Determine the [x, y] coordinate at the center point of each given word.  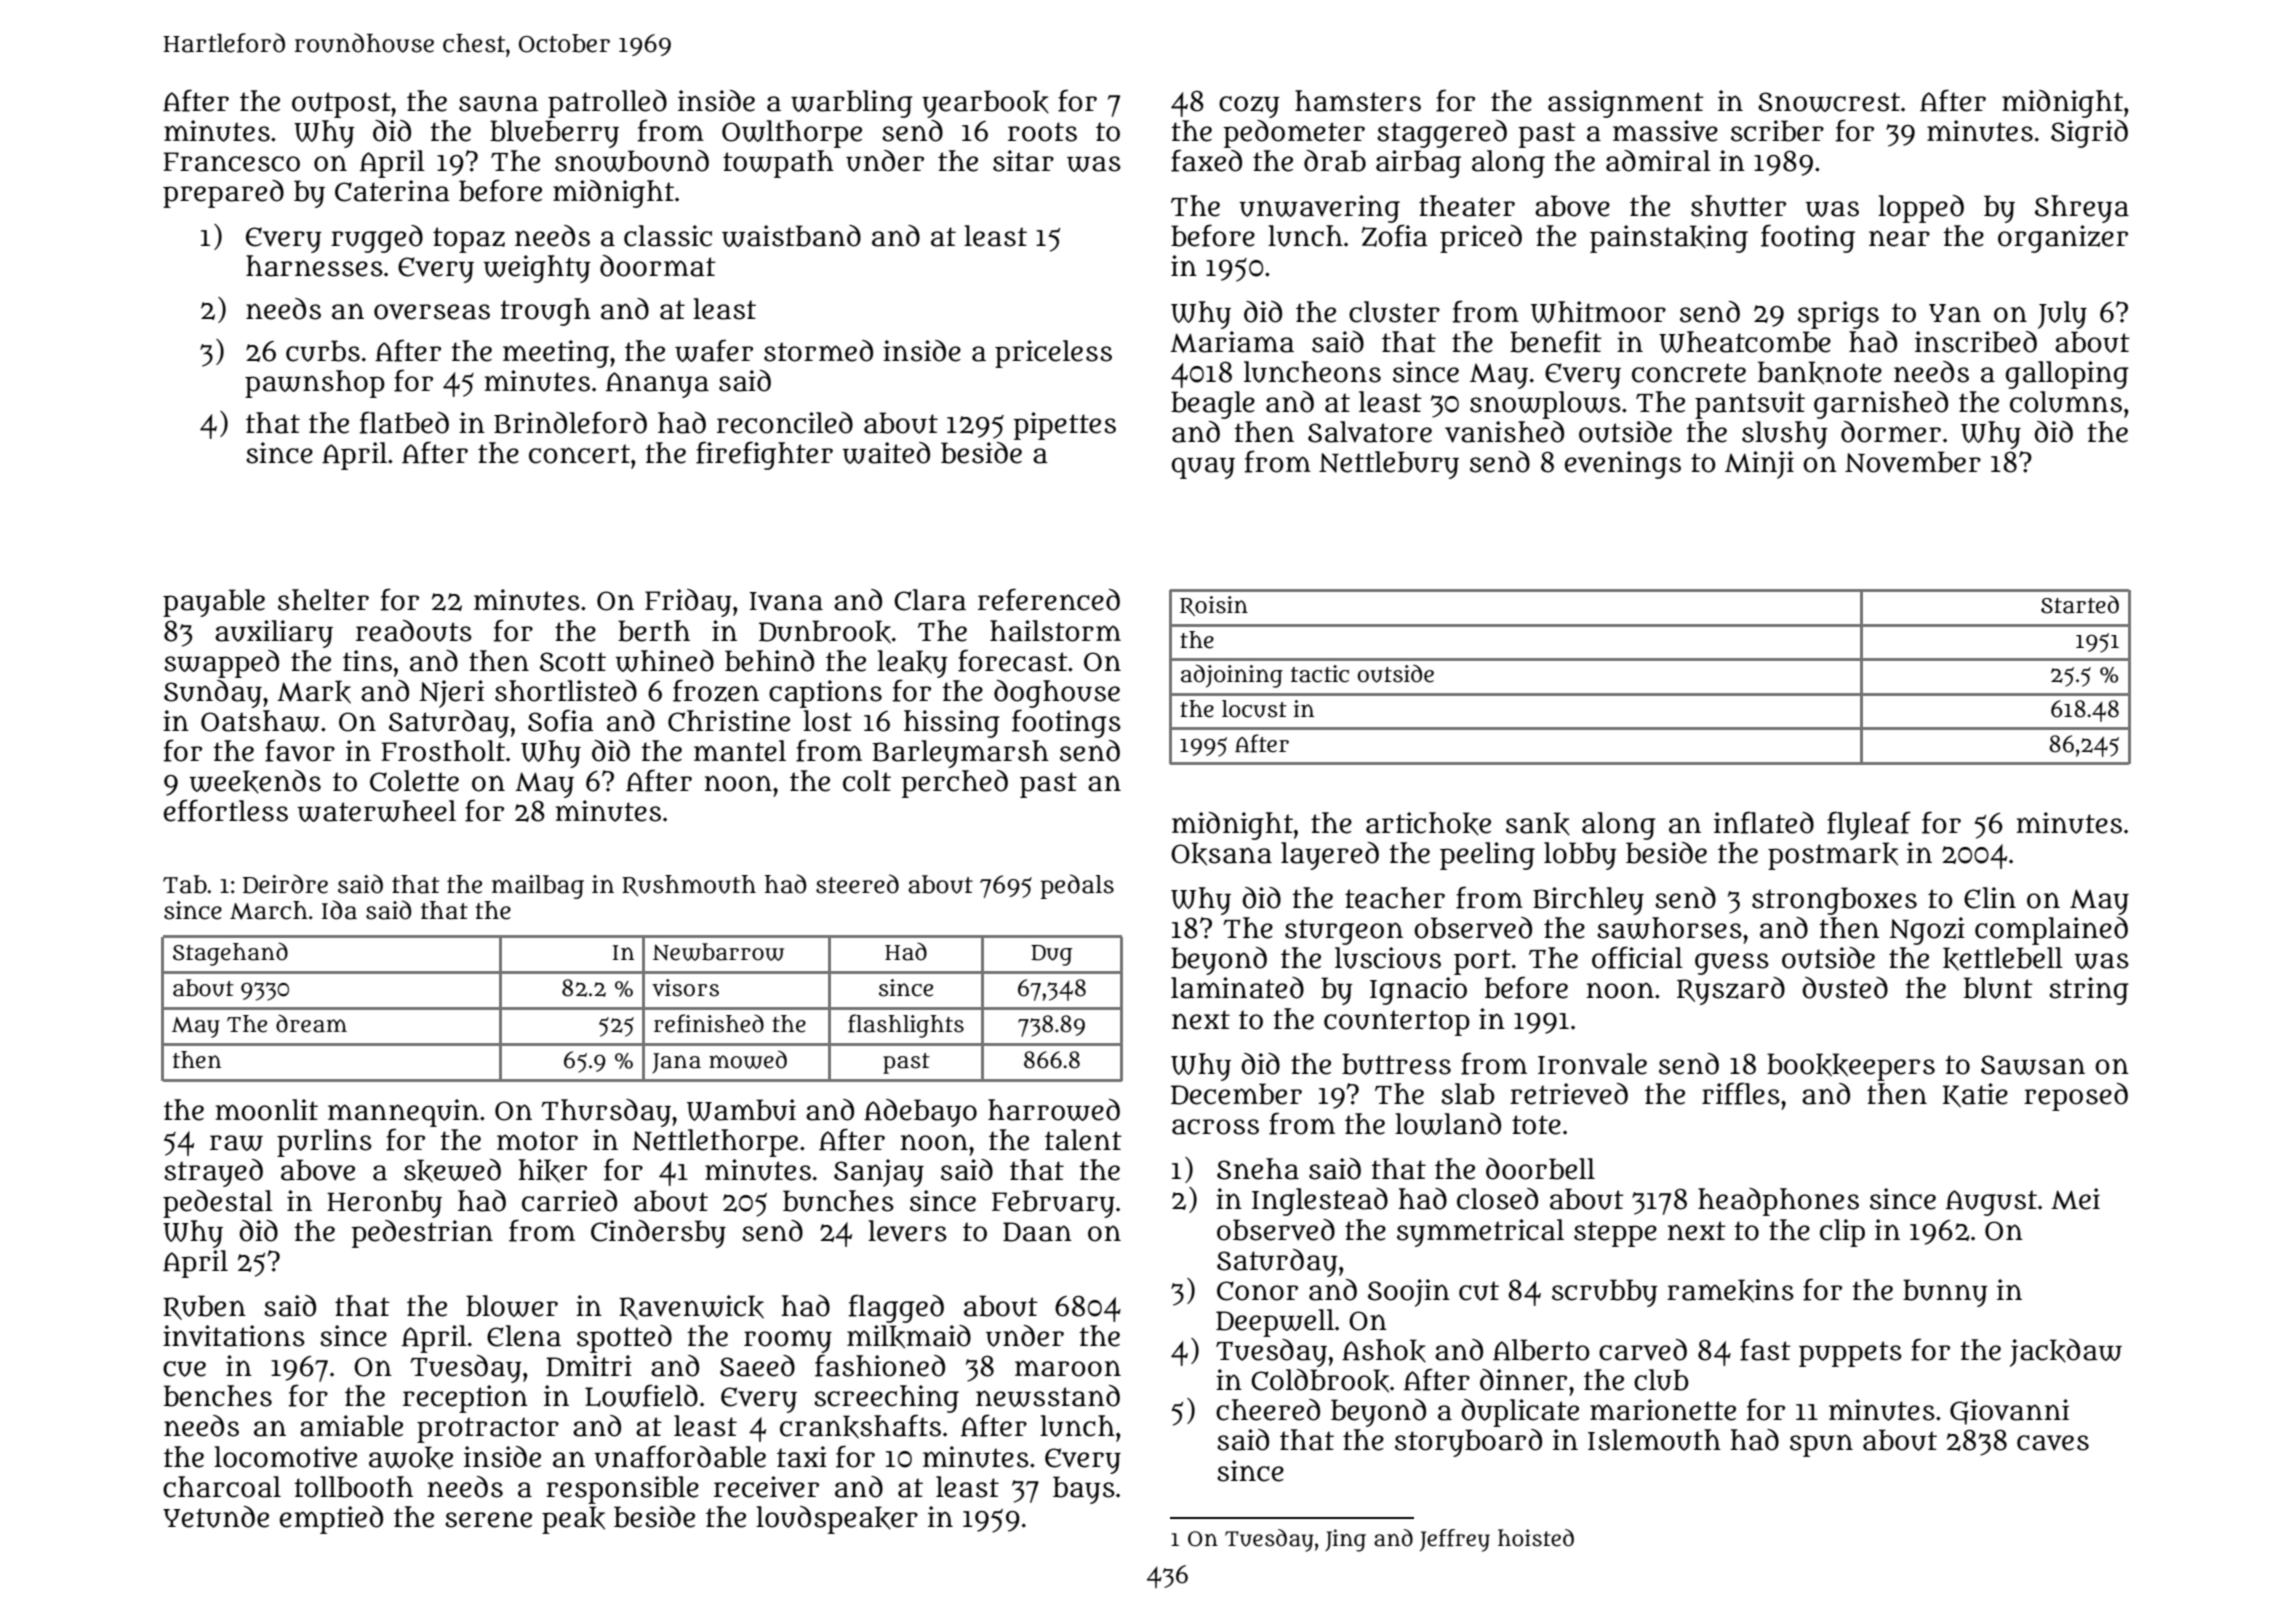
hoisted [1536, 1538]
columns [2066, 402]
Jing [1345, 1540]
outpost [341, 105]
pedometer [1294, 134]
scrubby [1605, 1293]
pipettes [1064, 426]
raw [236, 1143]
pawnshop [315, 384]
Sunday [213, 694]
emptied [331, 1520]
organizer [2063, 239]
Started [2080, 604]
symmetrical [1480, 1233]
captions [825, 694]
